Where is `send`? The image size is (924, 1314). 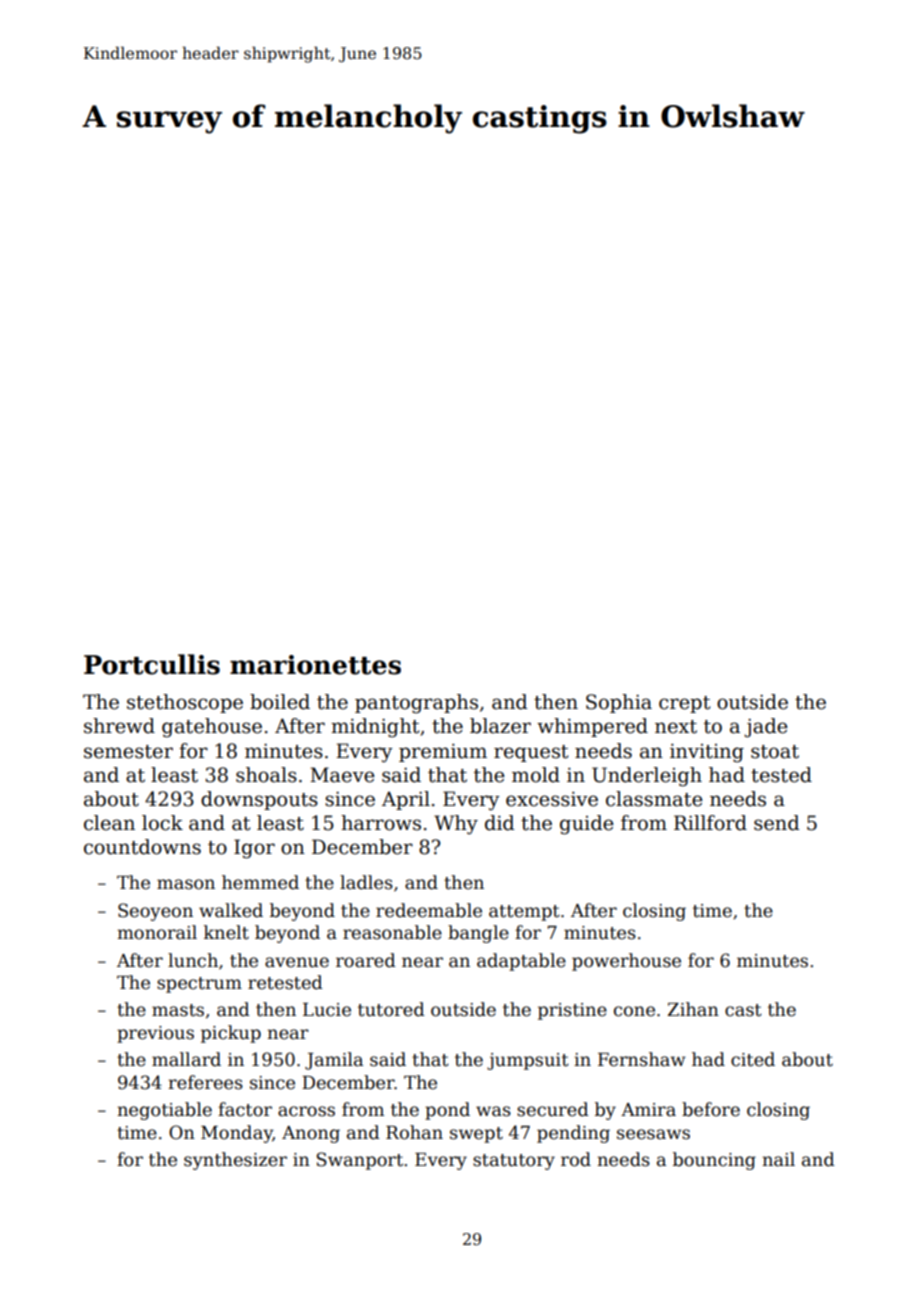
send is located at coordinates (777, 823).
